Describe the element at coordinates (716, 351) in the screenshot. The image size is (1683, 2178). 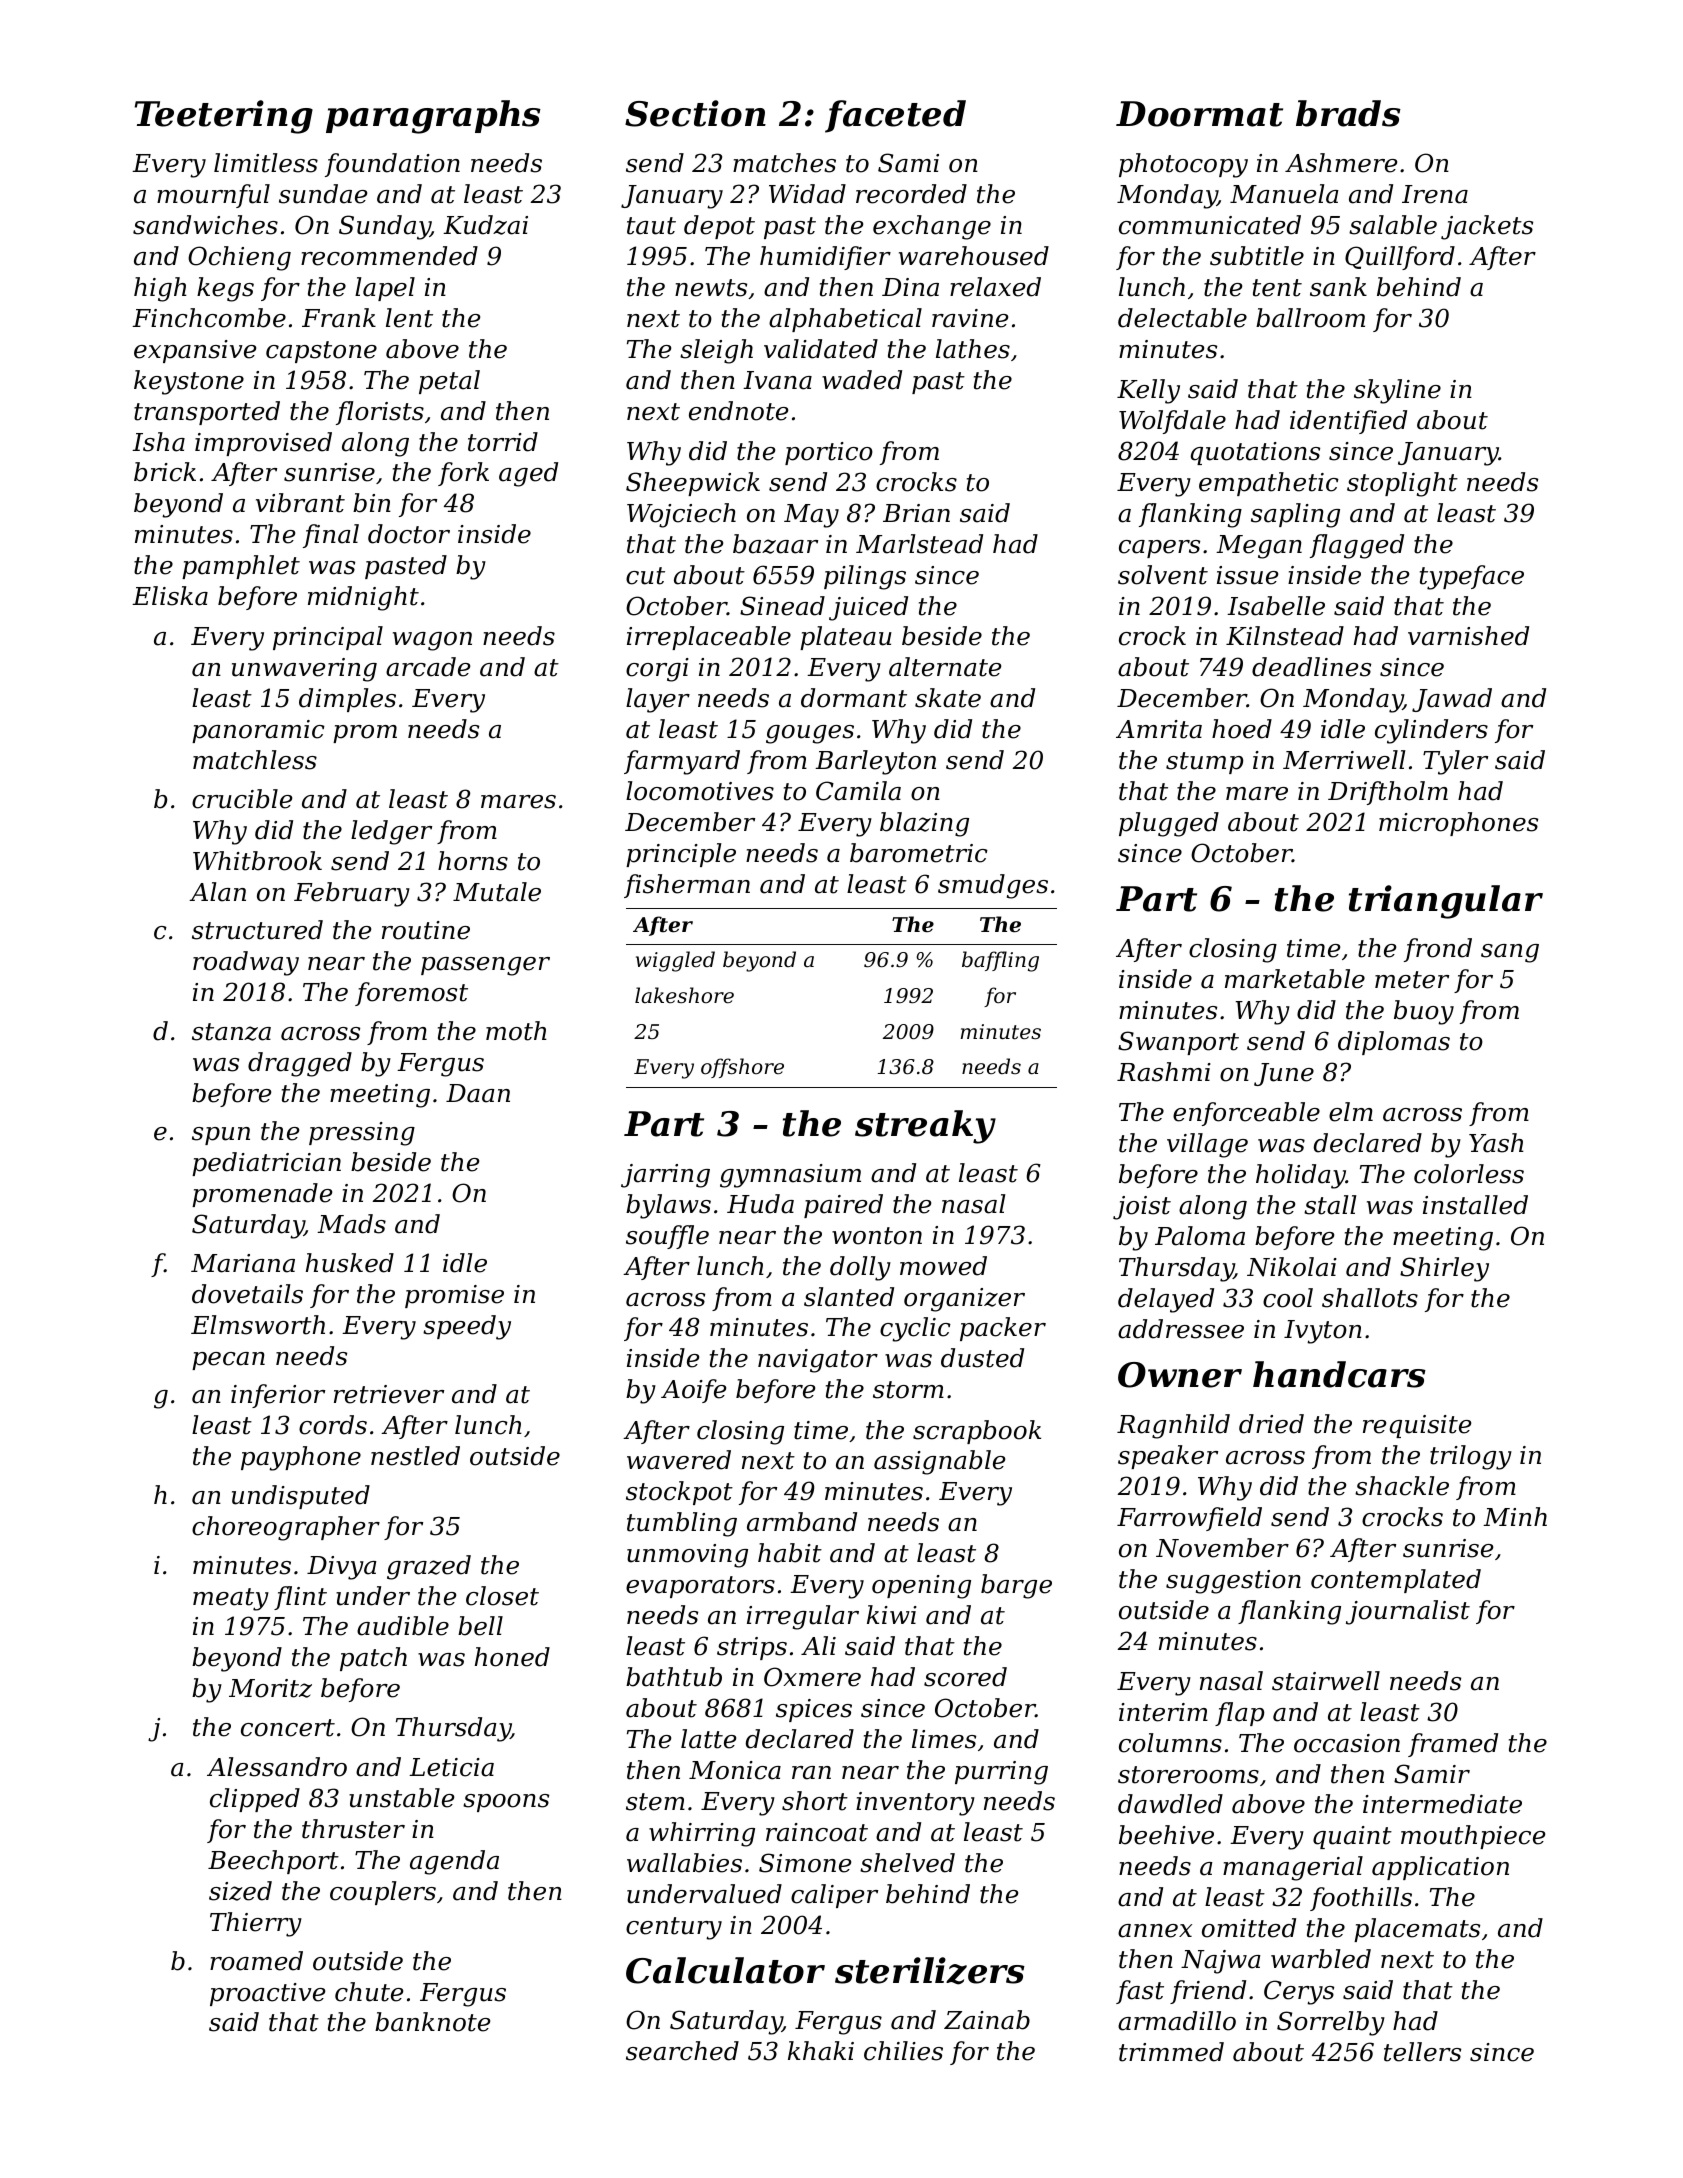
I see `sleigh` at that location.
